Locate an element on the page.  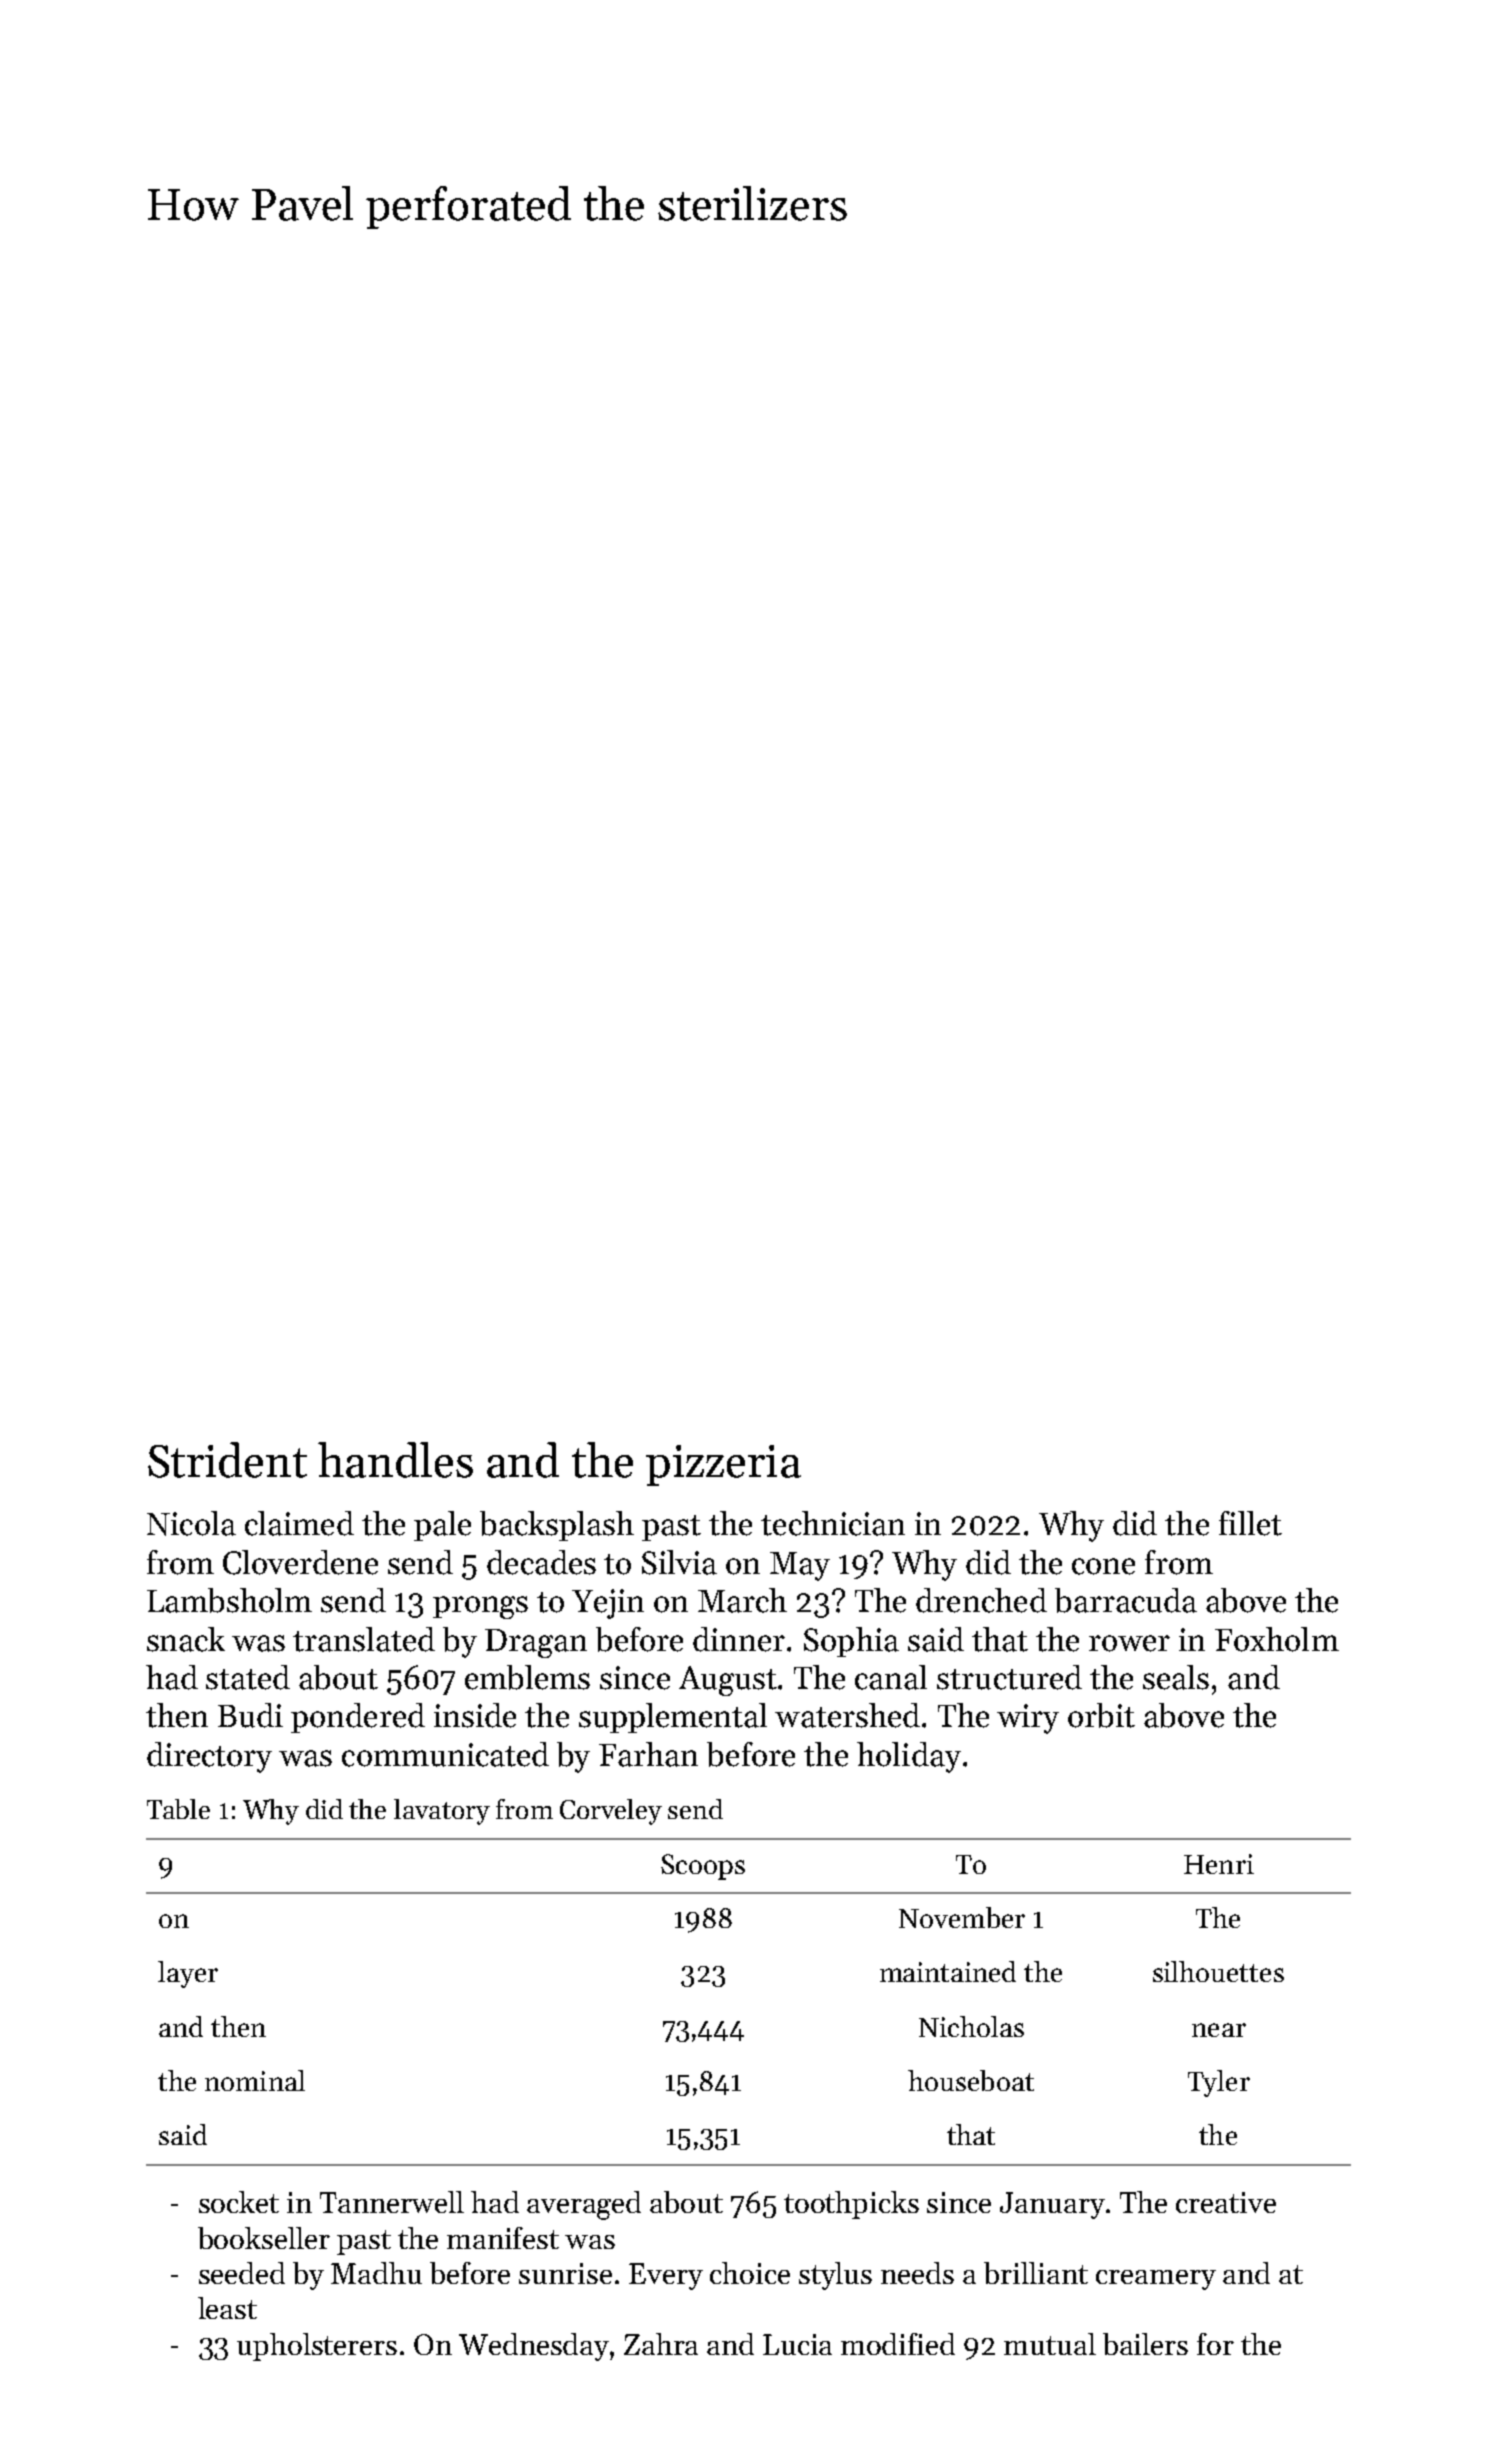
nominal is located at coordinates (255, 2080).
